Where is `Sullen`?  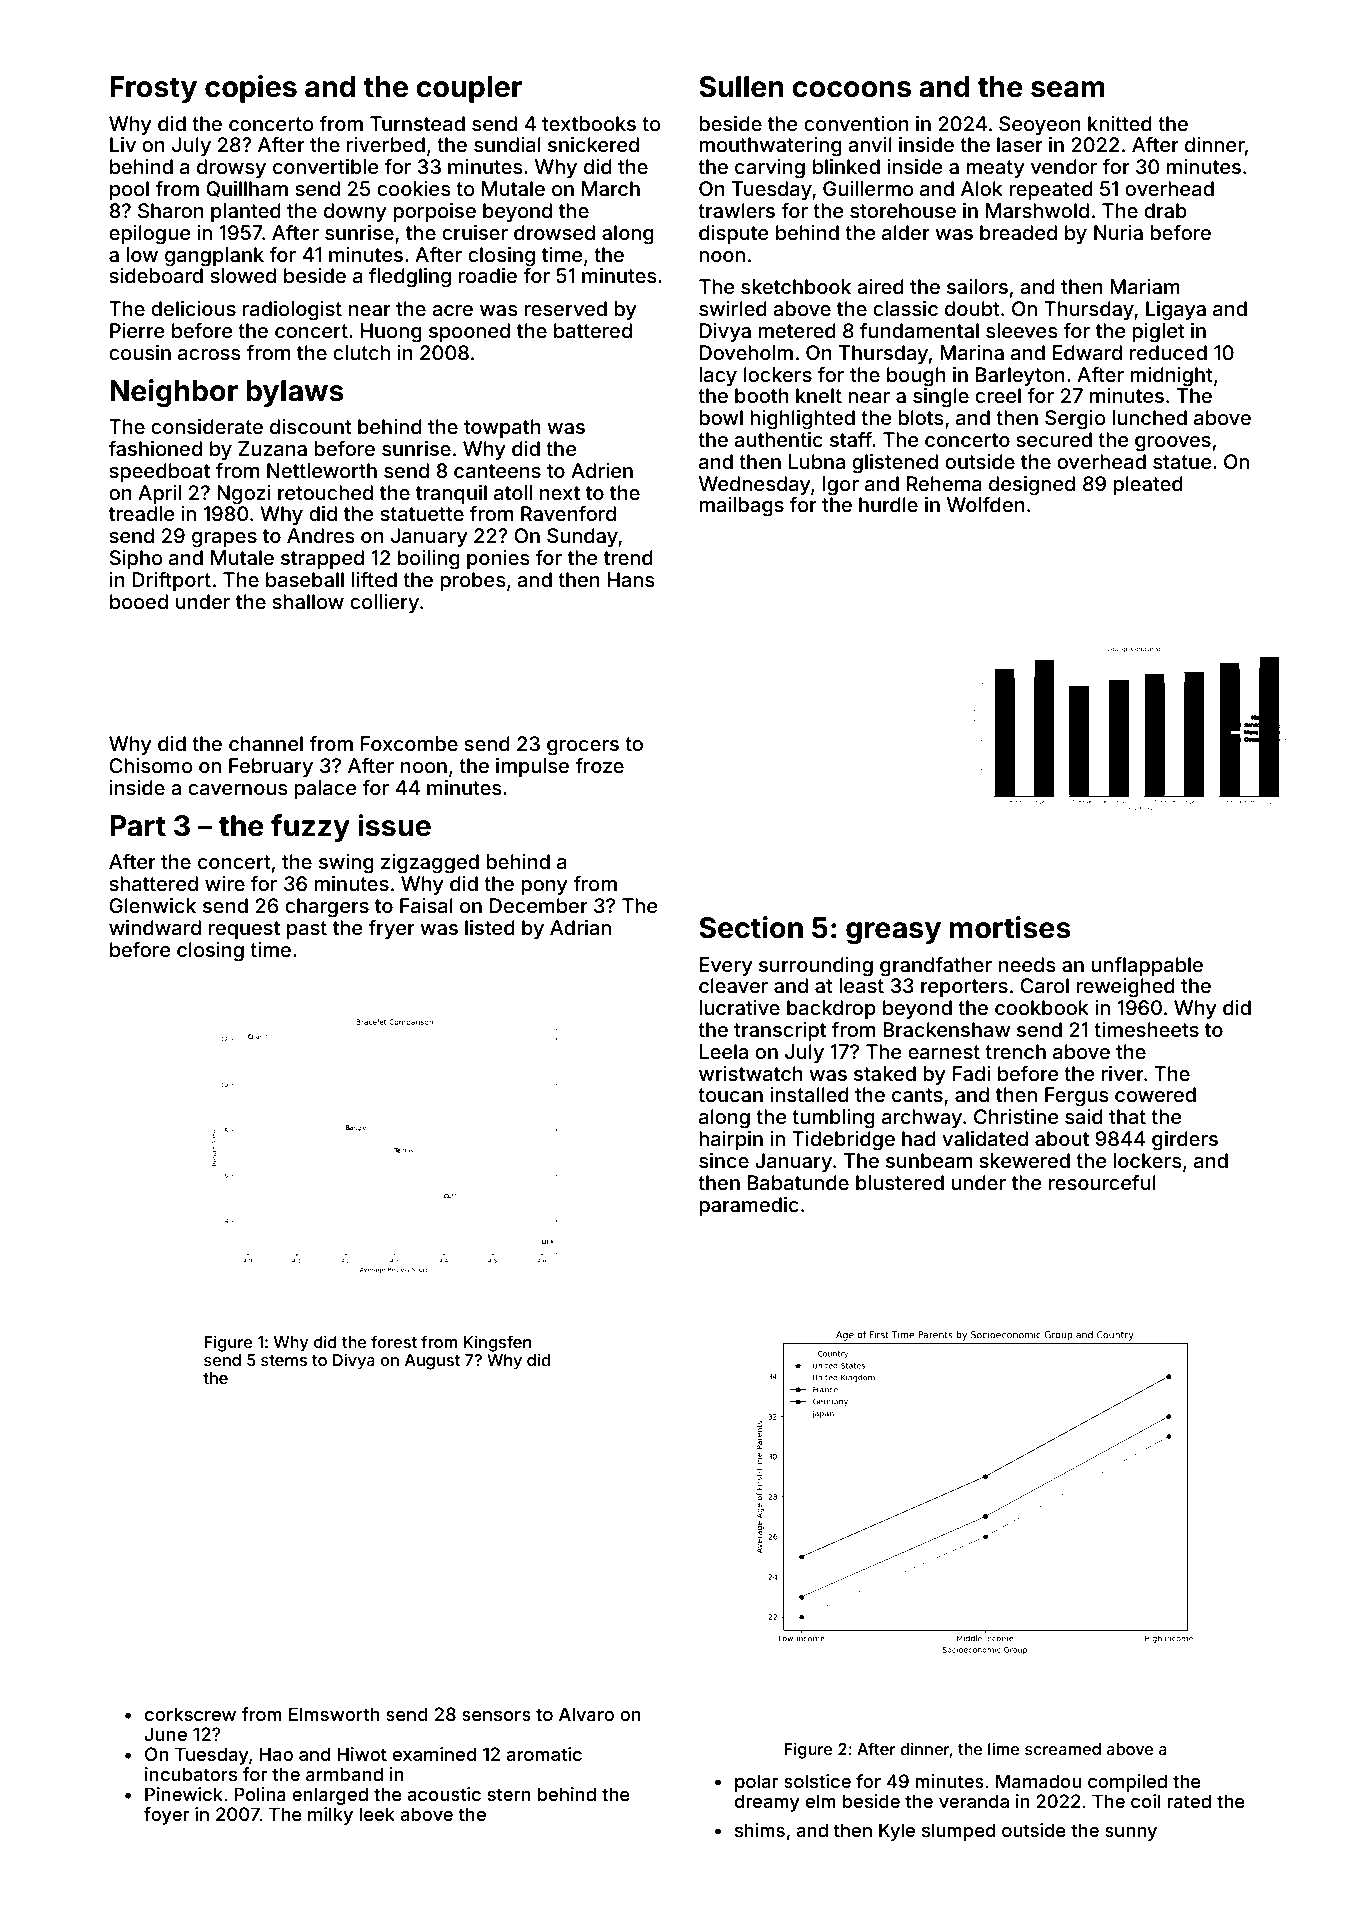 Sullen is located at coordinates (741, 87).
